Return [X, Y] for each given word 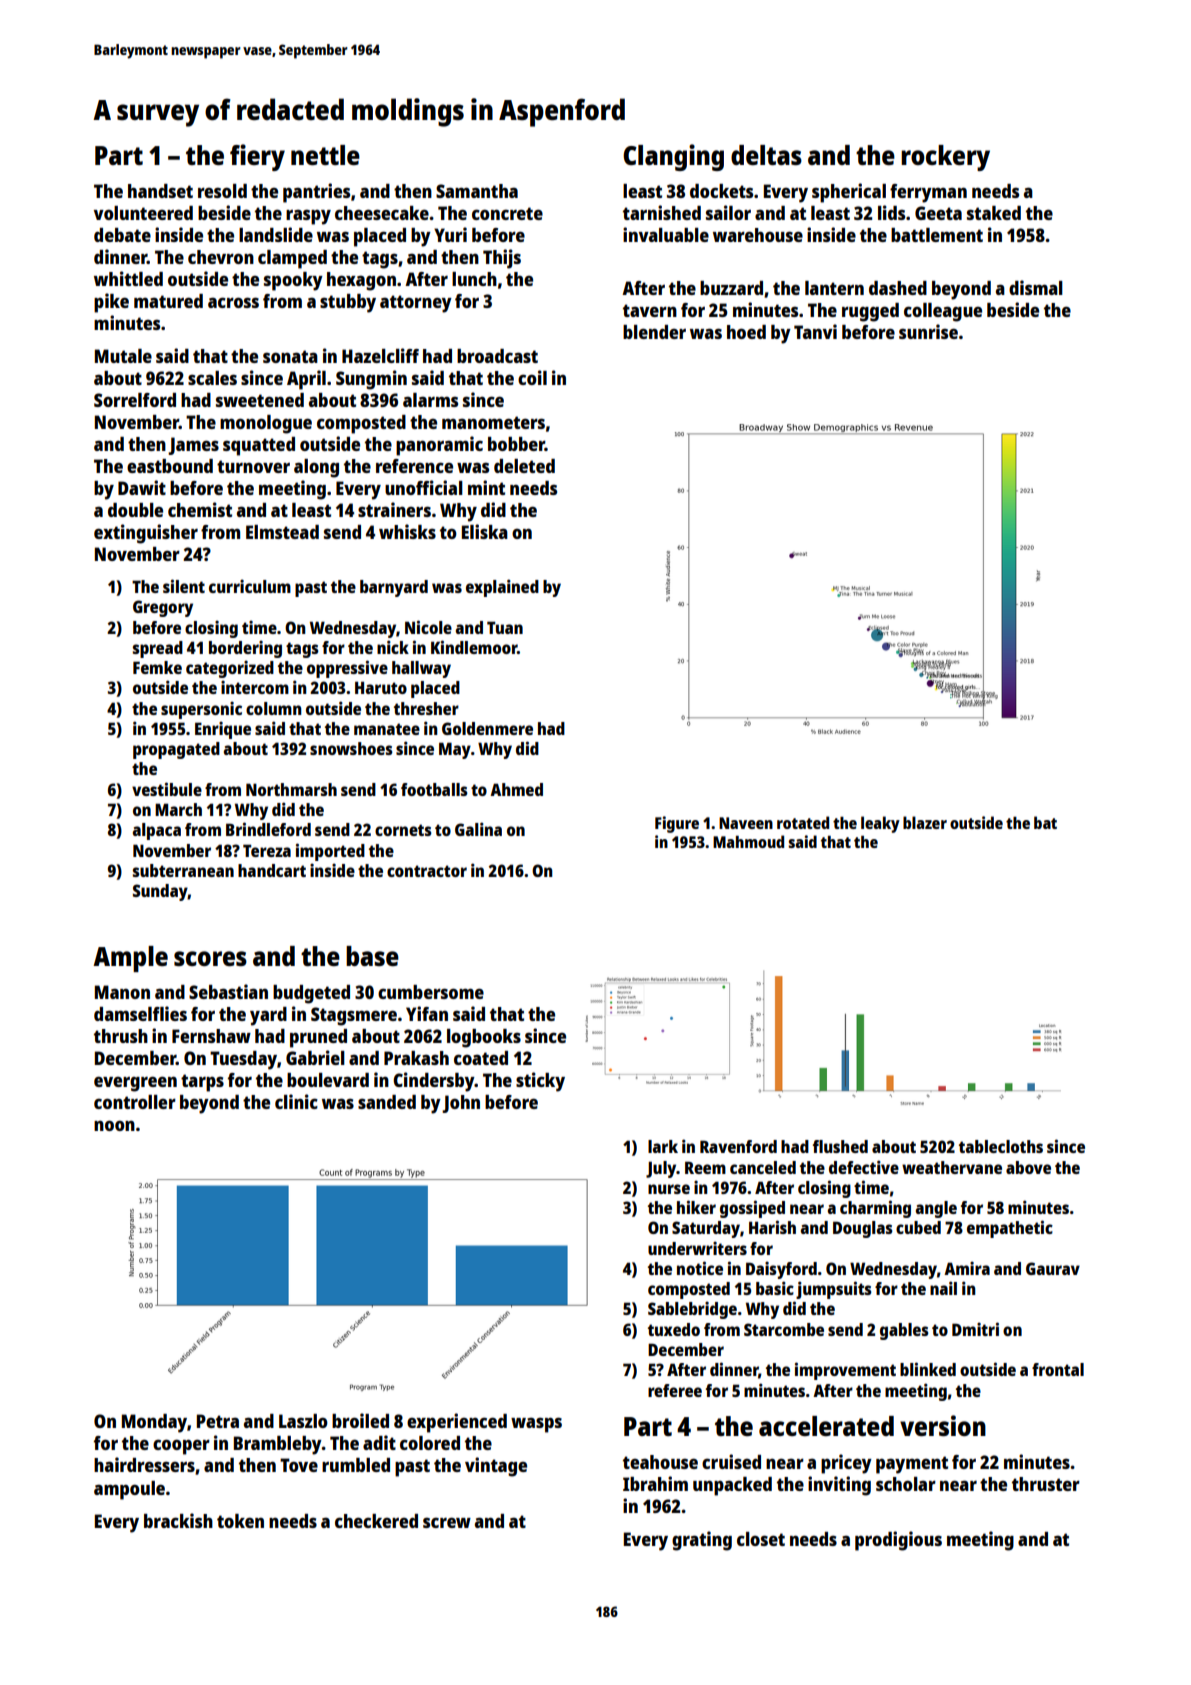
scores [210, 958]
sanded [387, 1102]
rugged [870, 312]
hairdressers [144, 1464]
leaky [880, 824]
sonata [290, 356]
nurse [669, 1189]
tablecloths [1001, 1146]
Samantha [477, 191]
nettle [325, 155]
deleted [524, 466]
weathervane [952, 1167]
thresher [426, 708]
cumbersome [431, 992]
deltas [766, 155]
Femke [157, 667]
